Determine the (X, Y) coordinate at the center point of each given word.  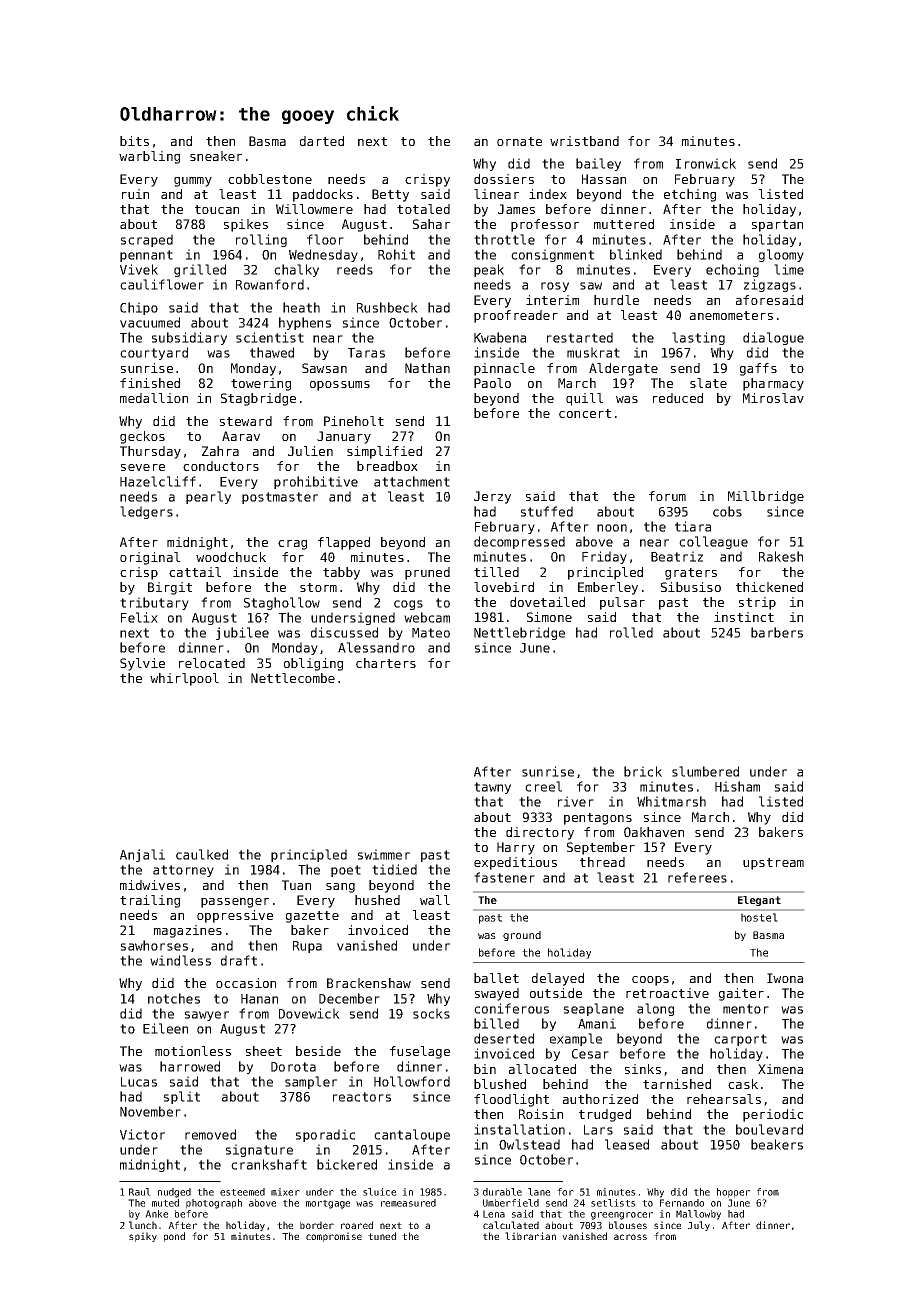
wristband (584, 141)
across (630, 1237)
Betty (390, 195)
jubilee (242, 633)
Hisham (737, 786)
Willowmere (314, 209)
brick (643, 771)
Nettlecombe (293, 678)
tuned (382, 1236)
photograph (214, 1204)
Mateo (431, 633)
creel (543, 786)
